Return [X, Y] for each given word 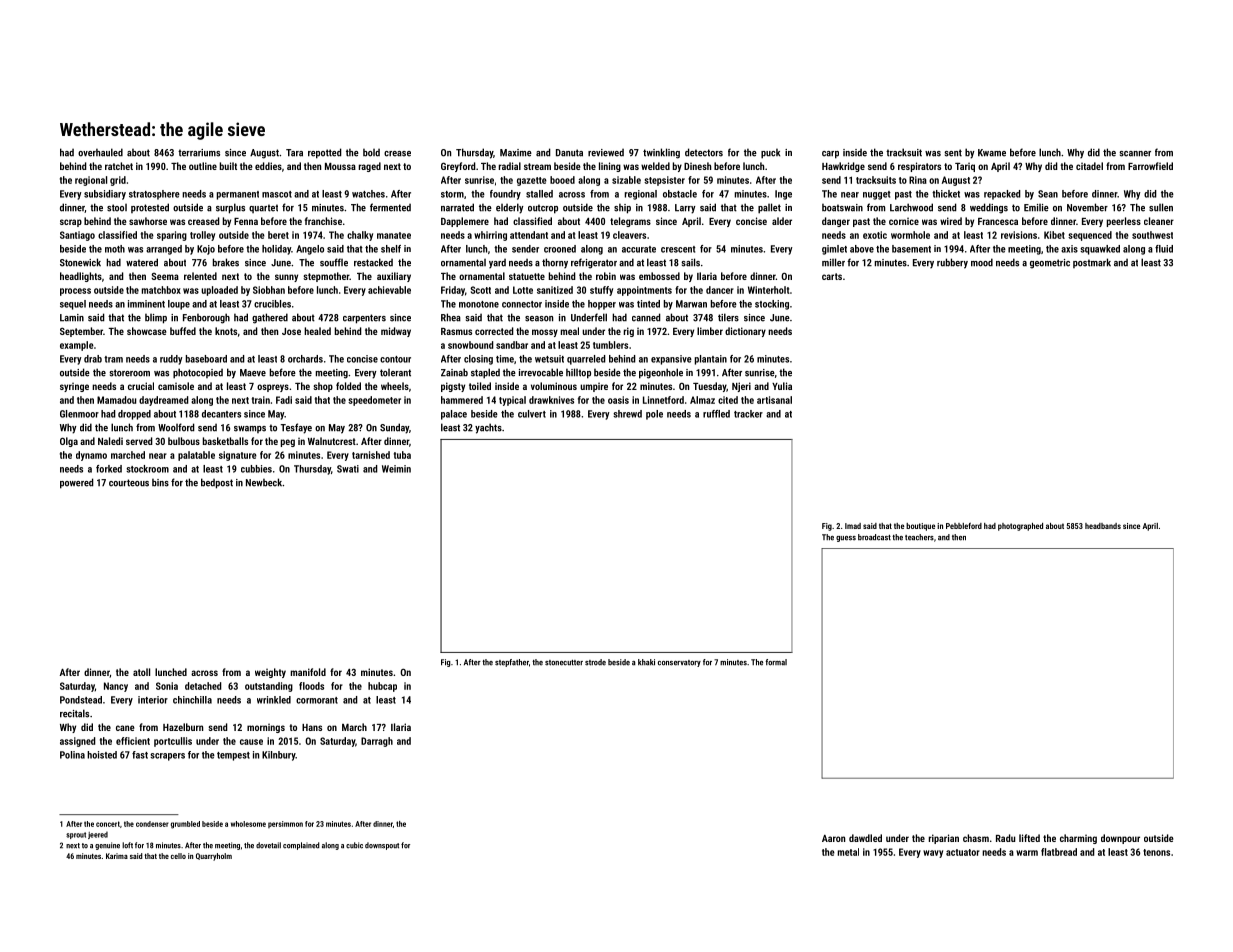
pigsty [453, 387]
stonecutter [564, 663]
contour [395, 359]
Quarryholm [214, 857]
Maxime [516, 153]
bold [371, 153]
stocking [772, 305]
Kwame [992, 153]
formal [776, 662]
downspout [382, 846]
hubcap [382, 687]
